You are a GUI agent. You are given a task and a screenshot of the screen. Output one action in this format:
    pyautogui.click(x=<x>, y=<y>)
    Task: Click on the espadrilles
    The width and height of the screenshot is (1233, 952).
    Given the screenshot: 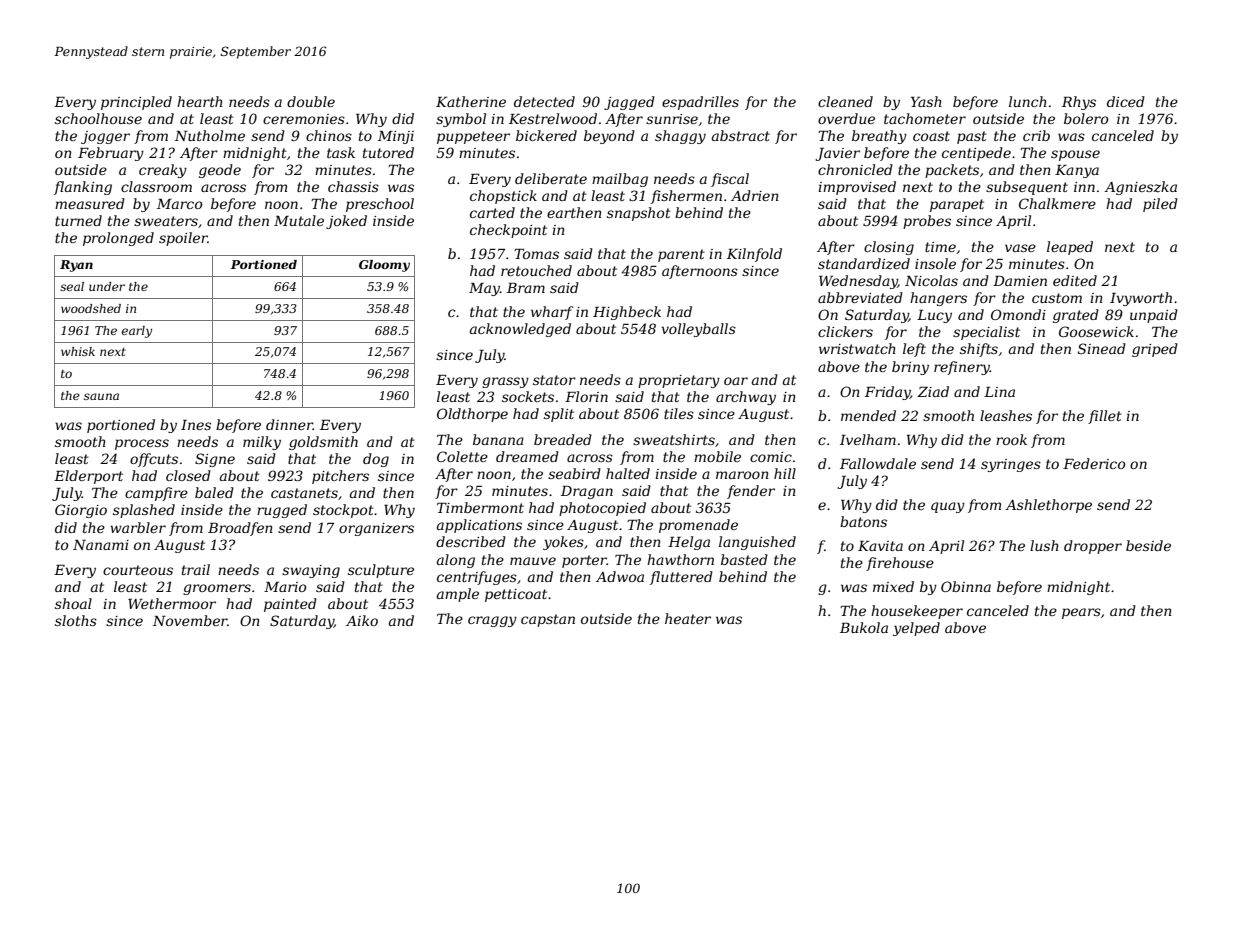 What is the action you would take?
    pyautogui.click(x=700, y=103)
